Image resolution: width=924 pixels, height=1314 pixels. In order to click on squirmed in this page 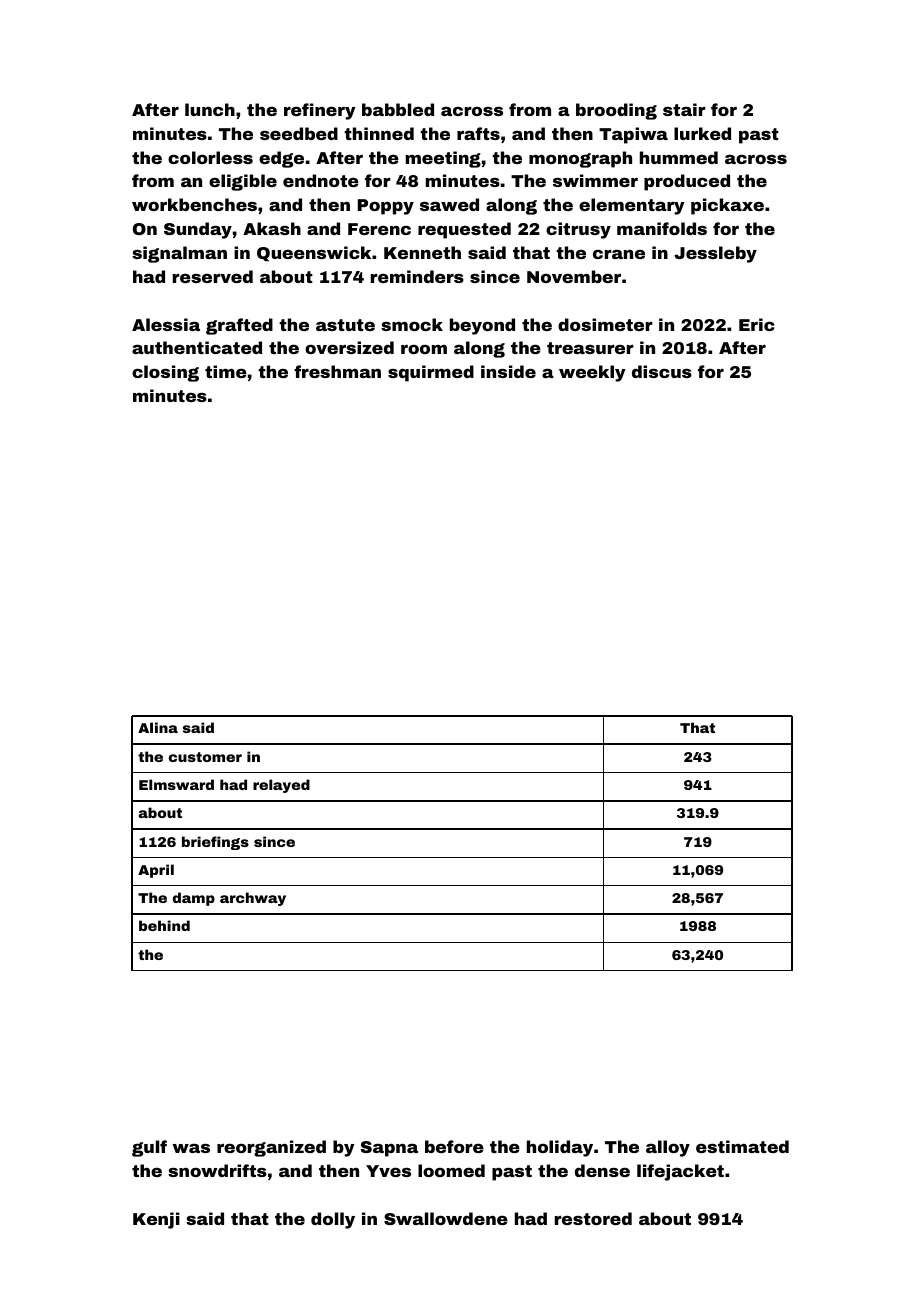, I will do `click(431, 373)`.
